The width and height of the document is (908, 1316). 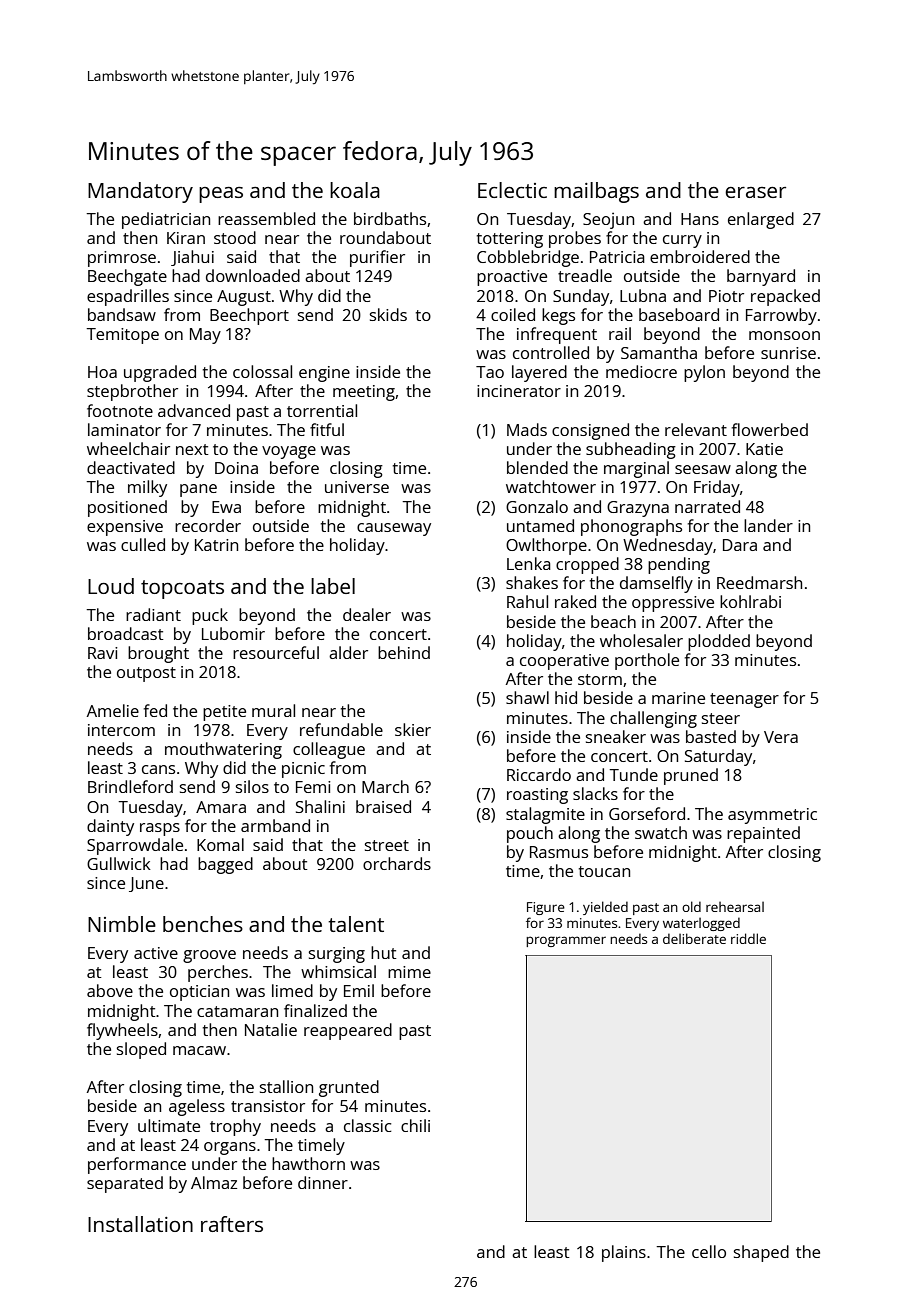 What do you see at coordinates (512, 190) in the document?
I see `Eclectic` at bounding box center [512, 190].
